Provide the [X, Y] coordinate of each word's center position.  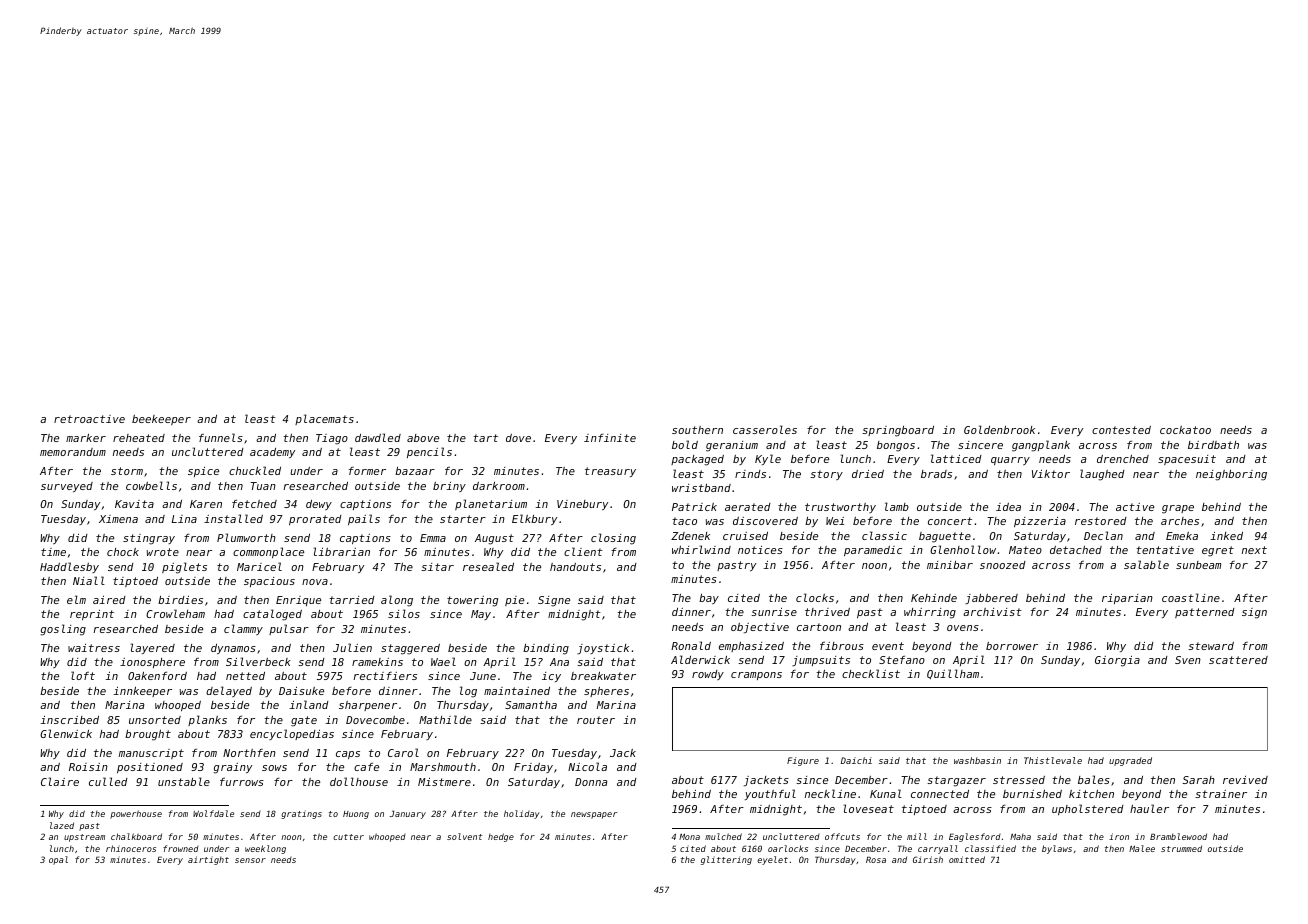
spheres [606, 692]
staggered [410, 649]
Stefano [902, 660]
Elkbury [534, 519]
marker [86, 438]
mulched [723, 836]
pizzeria [1040, 522]
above [423, 438]
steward [1211, 646]
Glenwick [66, 733]
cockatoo [1185, 430]
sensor [250, 860]
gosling [63, 630]
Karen [206, 504]
